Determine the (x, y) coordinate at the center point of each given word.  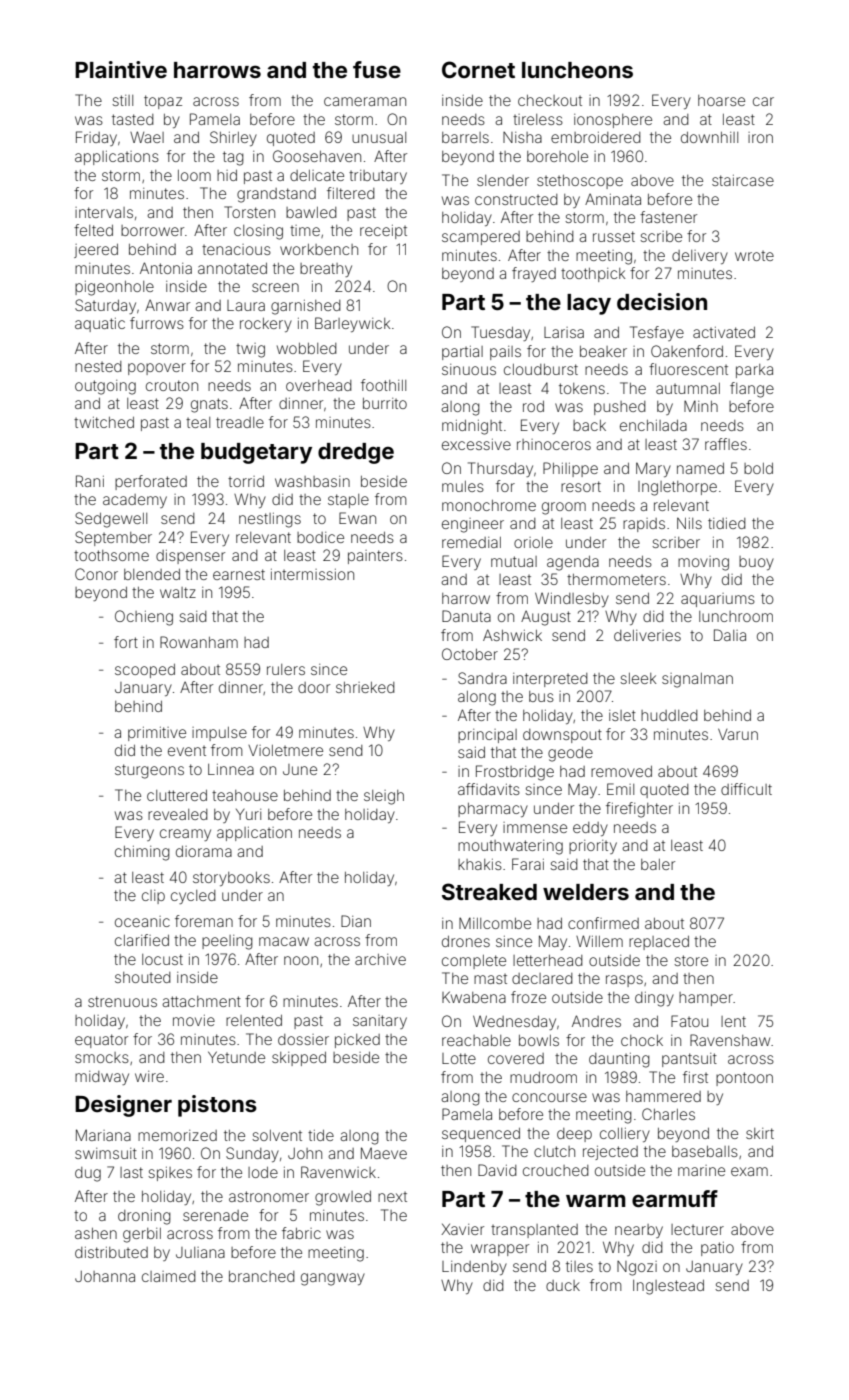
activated (724, 332)
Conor (96, 574)
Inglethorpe (677, 488)
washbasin (312, 481)
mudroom (543, 1077)
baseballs (705, 1151)
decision (662, 301)
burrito (385, 403)
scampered (481, 238)
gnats (209, 405)
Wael (147, 137)
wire (149, 1076)
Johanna (105, 1276)
